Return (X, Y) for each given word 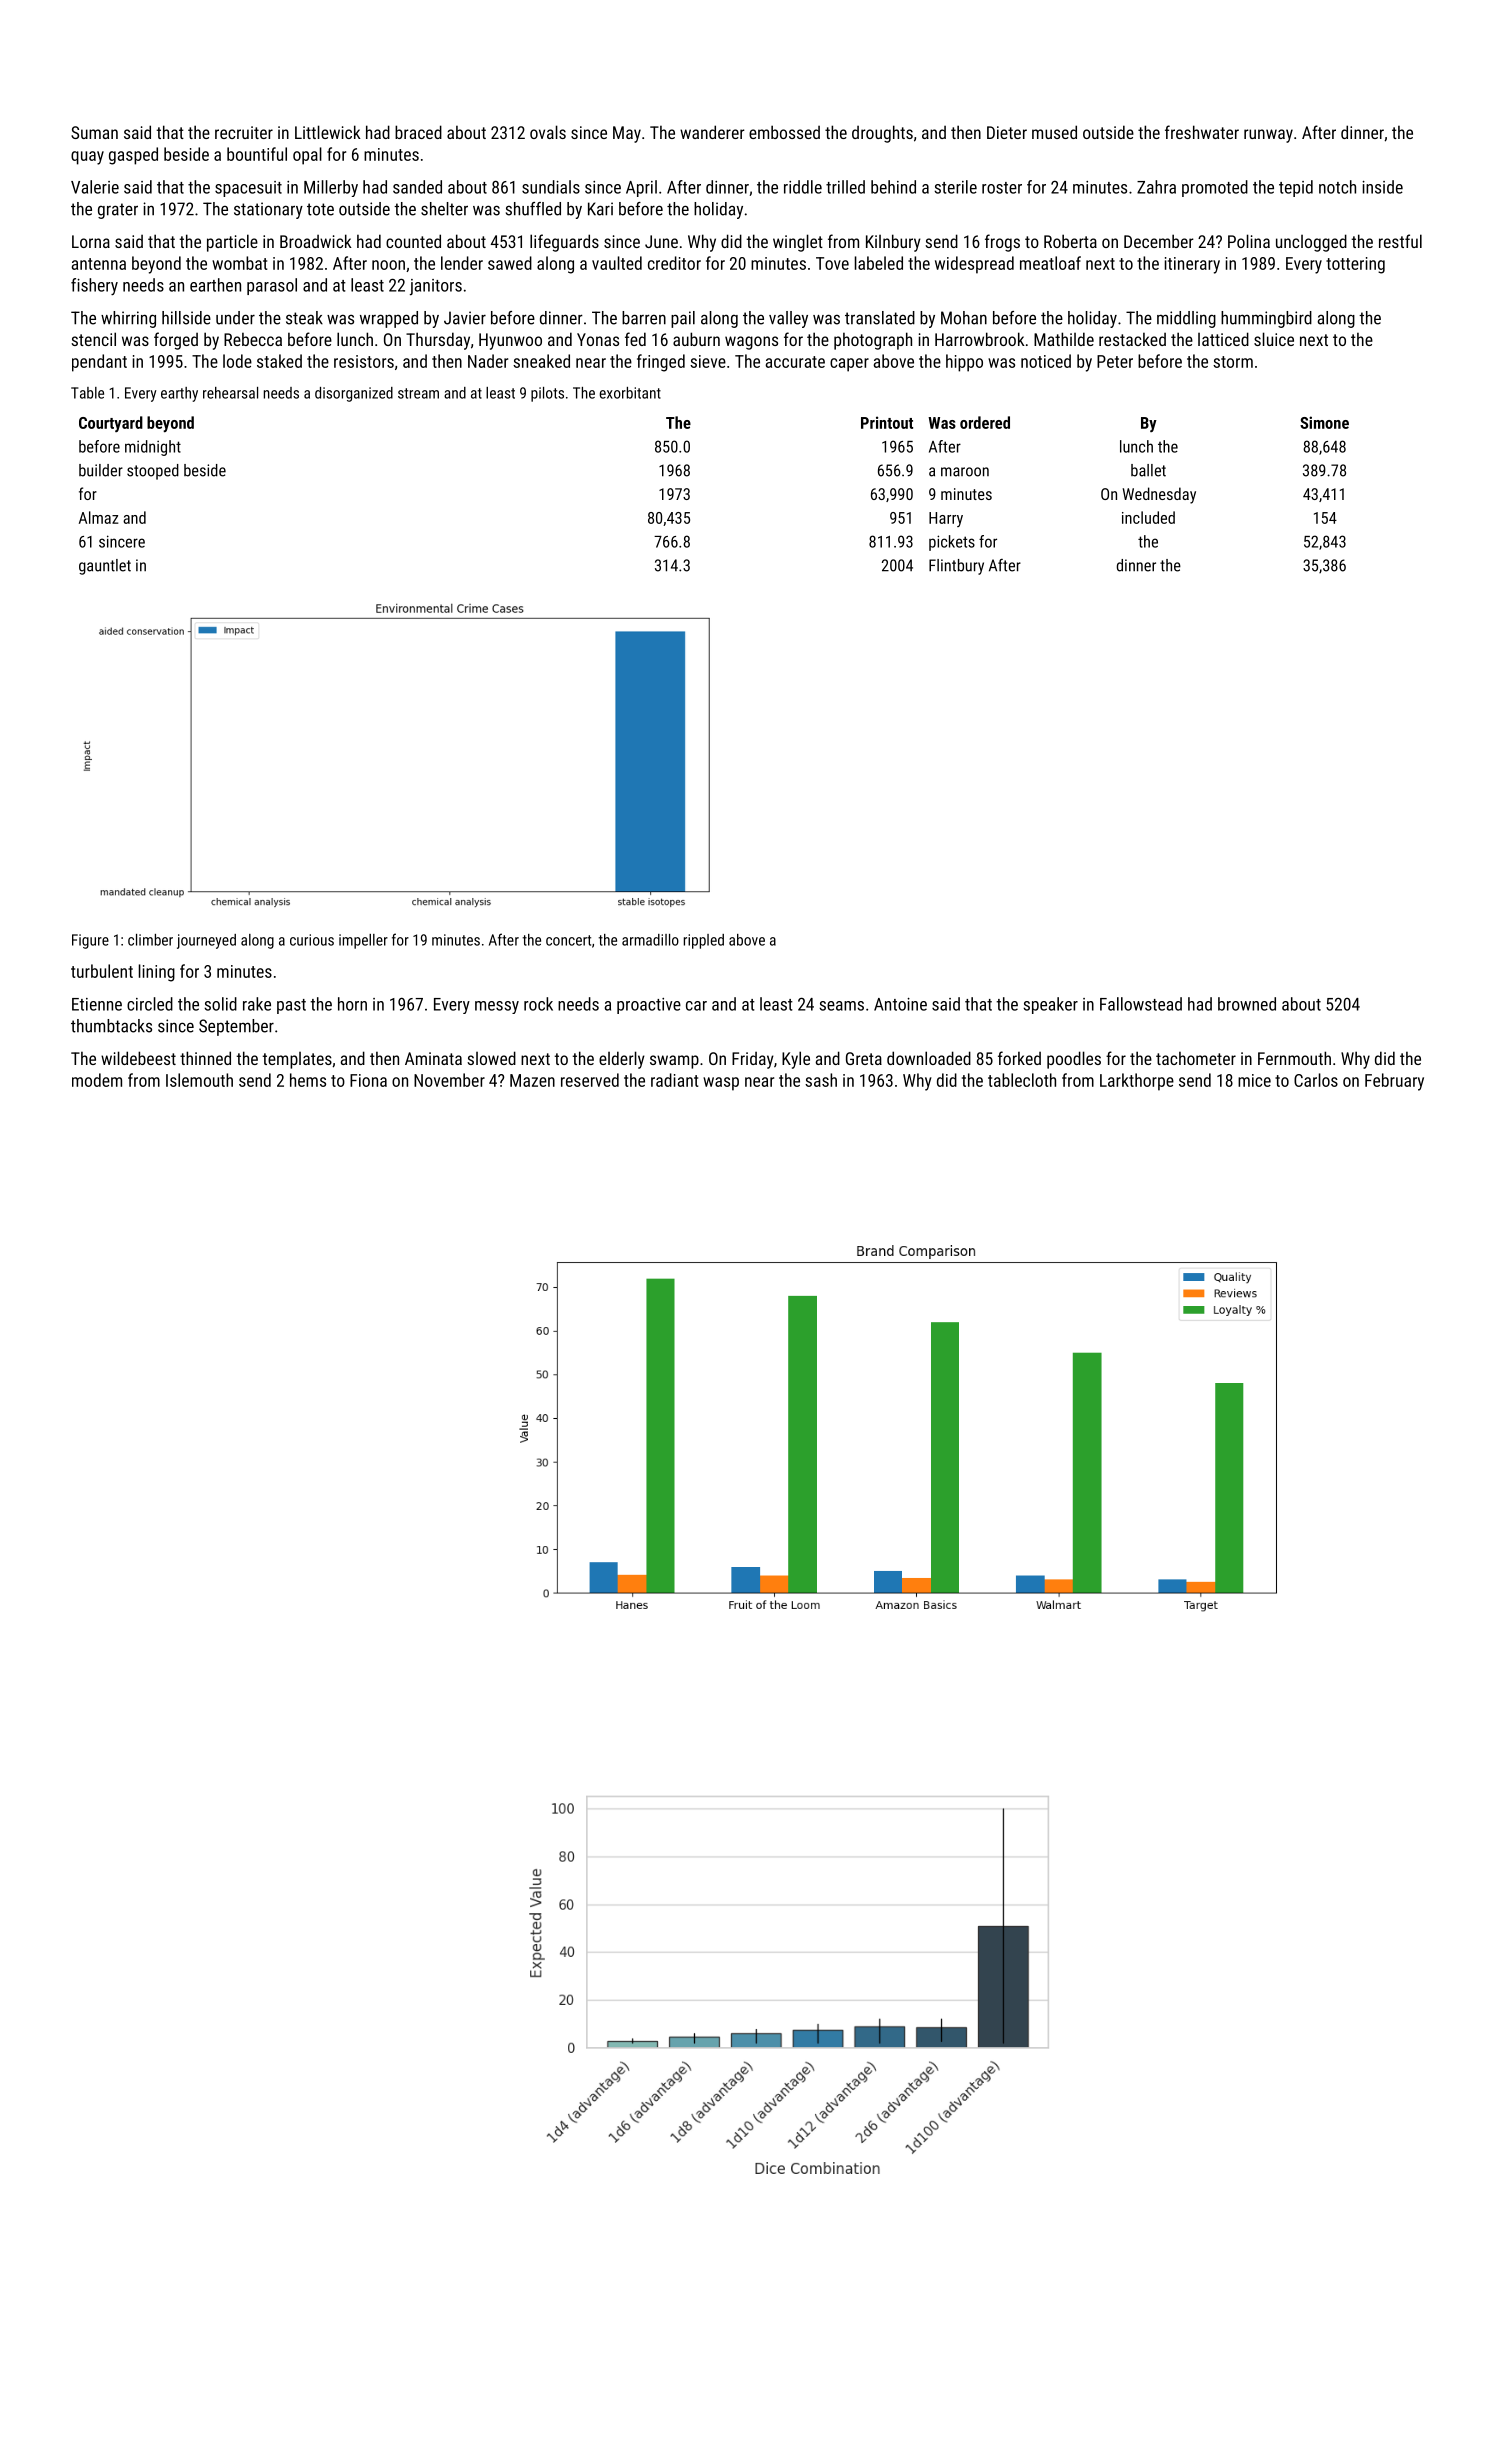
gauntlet (105, 567)
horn (352, 1004)
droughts (882, 134)
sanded (417, 187)
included (1148, 517)
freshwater (1202, 132)
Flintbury (956, 567)
